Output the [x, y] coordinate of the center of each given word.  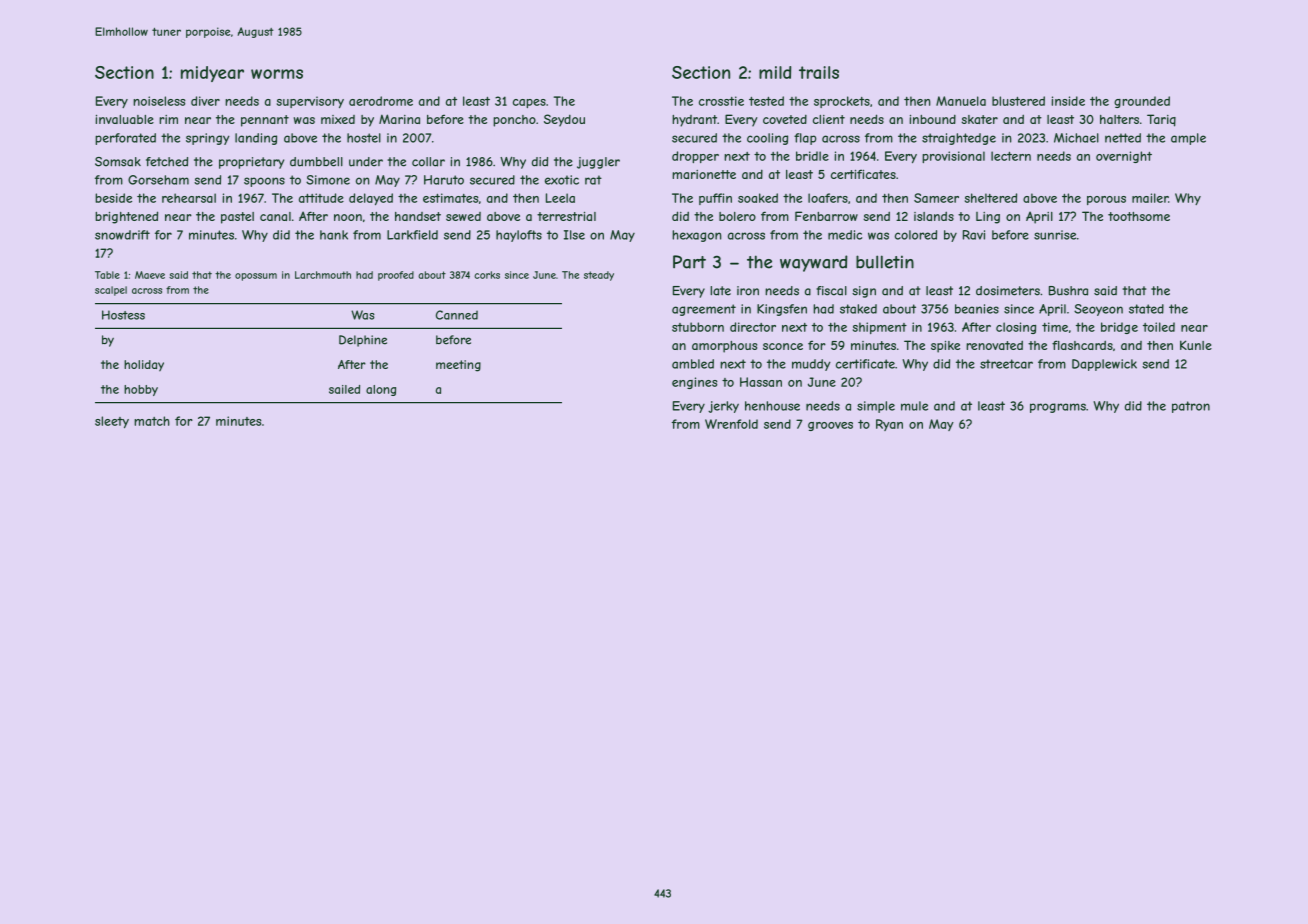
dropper [695, 157]
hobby [141, 390]
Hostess [123, 315]
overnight [1124, 157]
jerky [723, 407]
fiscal [831, 291]
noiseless [159, 101]
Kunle [1196, 345]
